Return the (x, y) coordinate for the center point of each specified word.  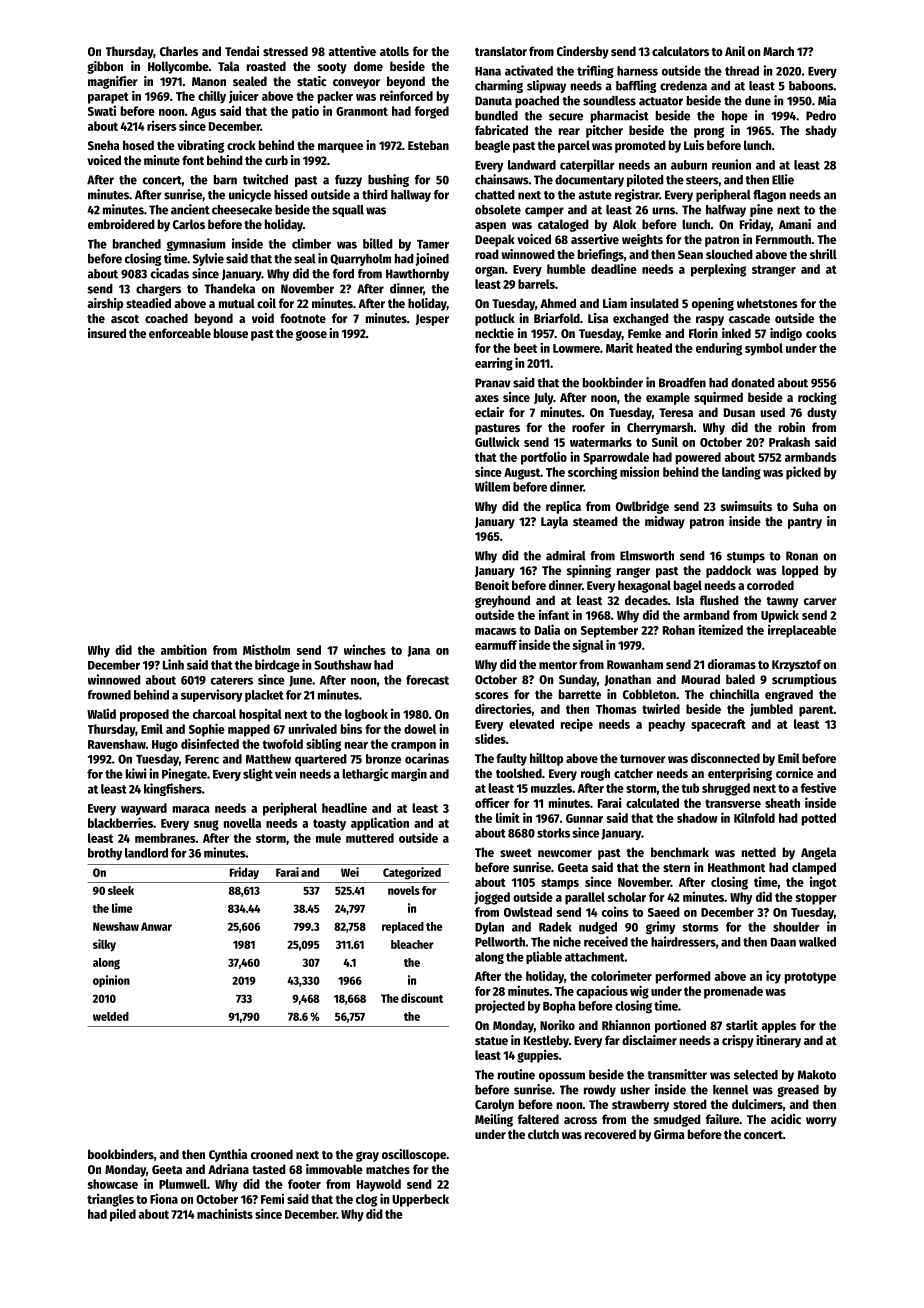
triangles (110, 1200)
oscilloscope (414, 1155)
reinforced (406, 95)
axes (487, 398)
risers (162, 125)
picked (803, 473)
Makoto (817, 1075)
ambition (184, 649)
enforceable (180, 333)
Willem (492, 486)
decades (646, 600)
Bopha (559, 1007)
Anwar (156, 926)
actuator (661, 101)
